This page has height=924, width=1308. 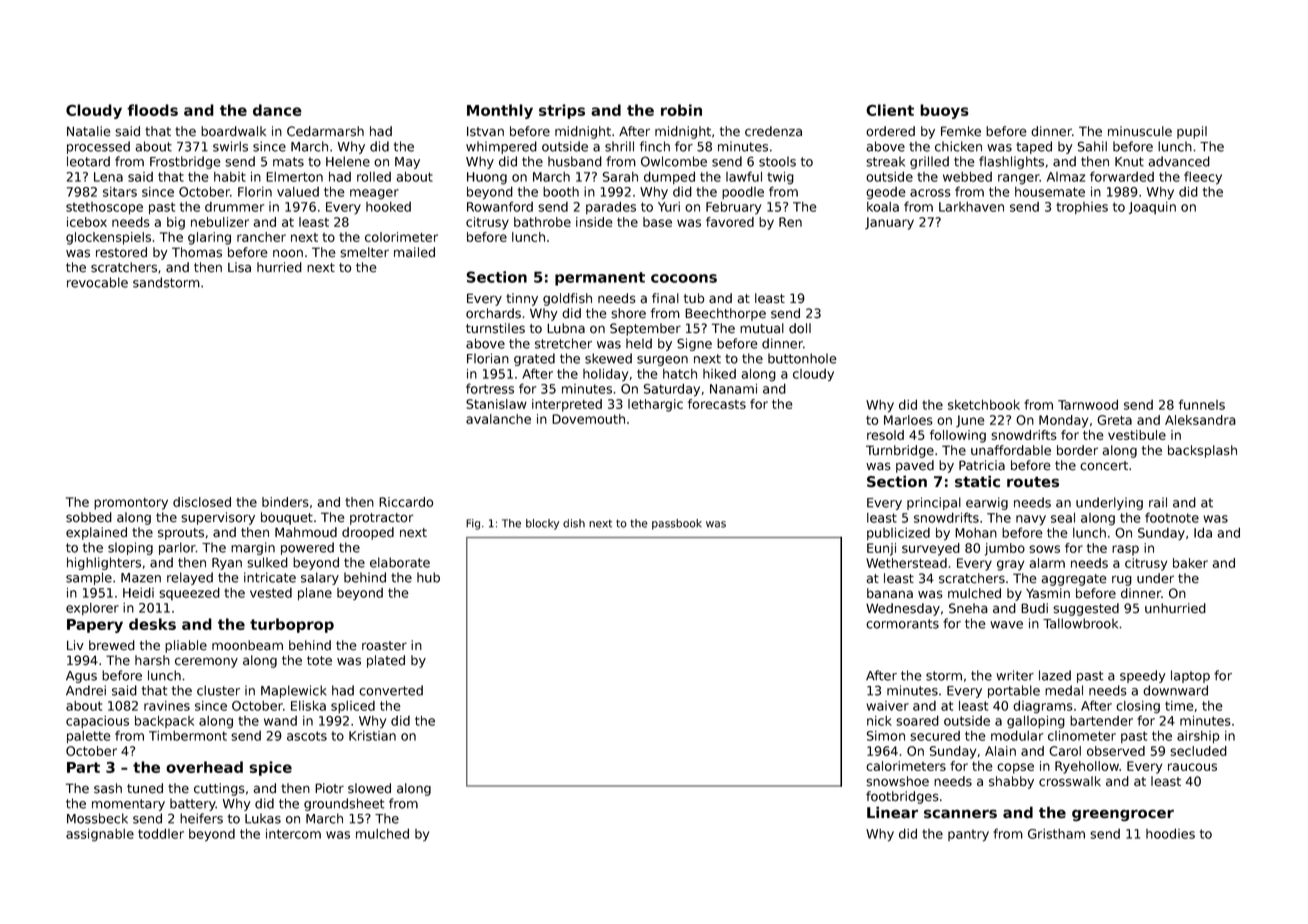 I want to click on Tarnwood, so click(x=1088, y=404).
